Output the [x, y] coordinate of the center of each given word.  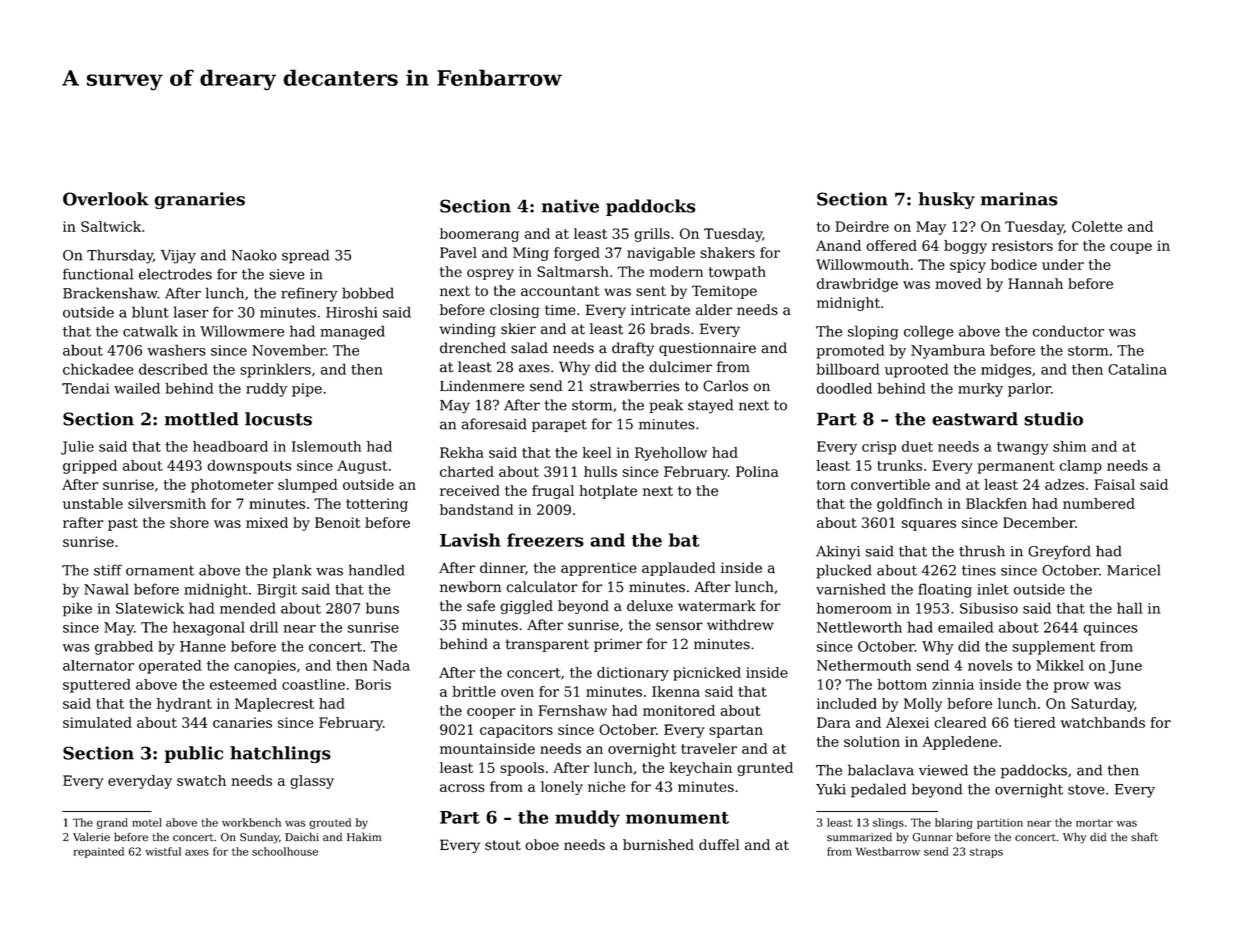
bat [684, 540]
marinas [1019, 199]
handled [376, 570]
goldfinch [910, 505]
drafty [633, 349]
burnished [658, 844]
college [929, 332]
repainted [99, 852]
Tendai [86, 388]
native [570, 206]
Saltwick [111, 226]
